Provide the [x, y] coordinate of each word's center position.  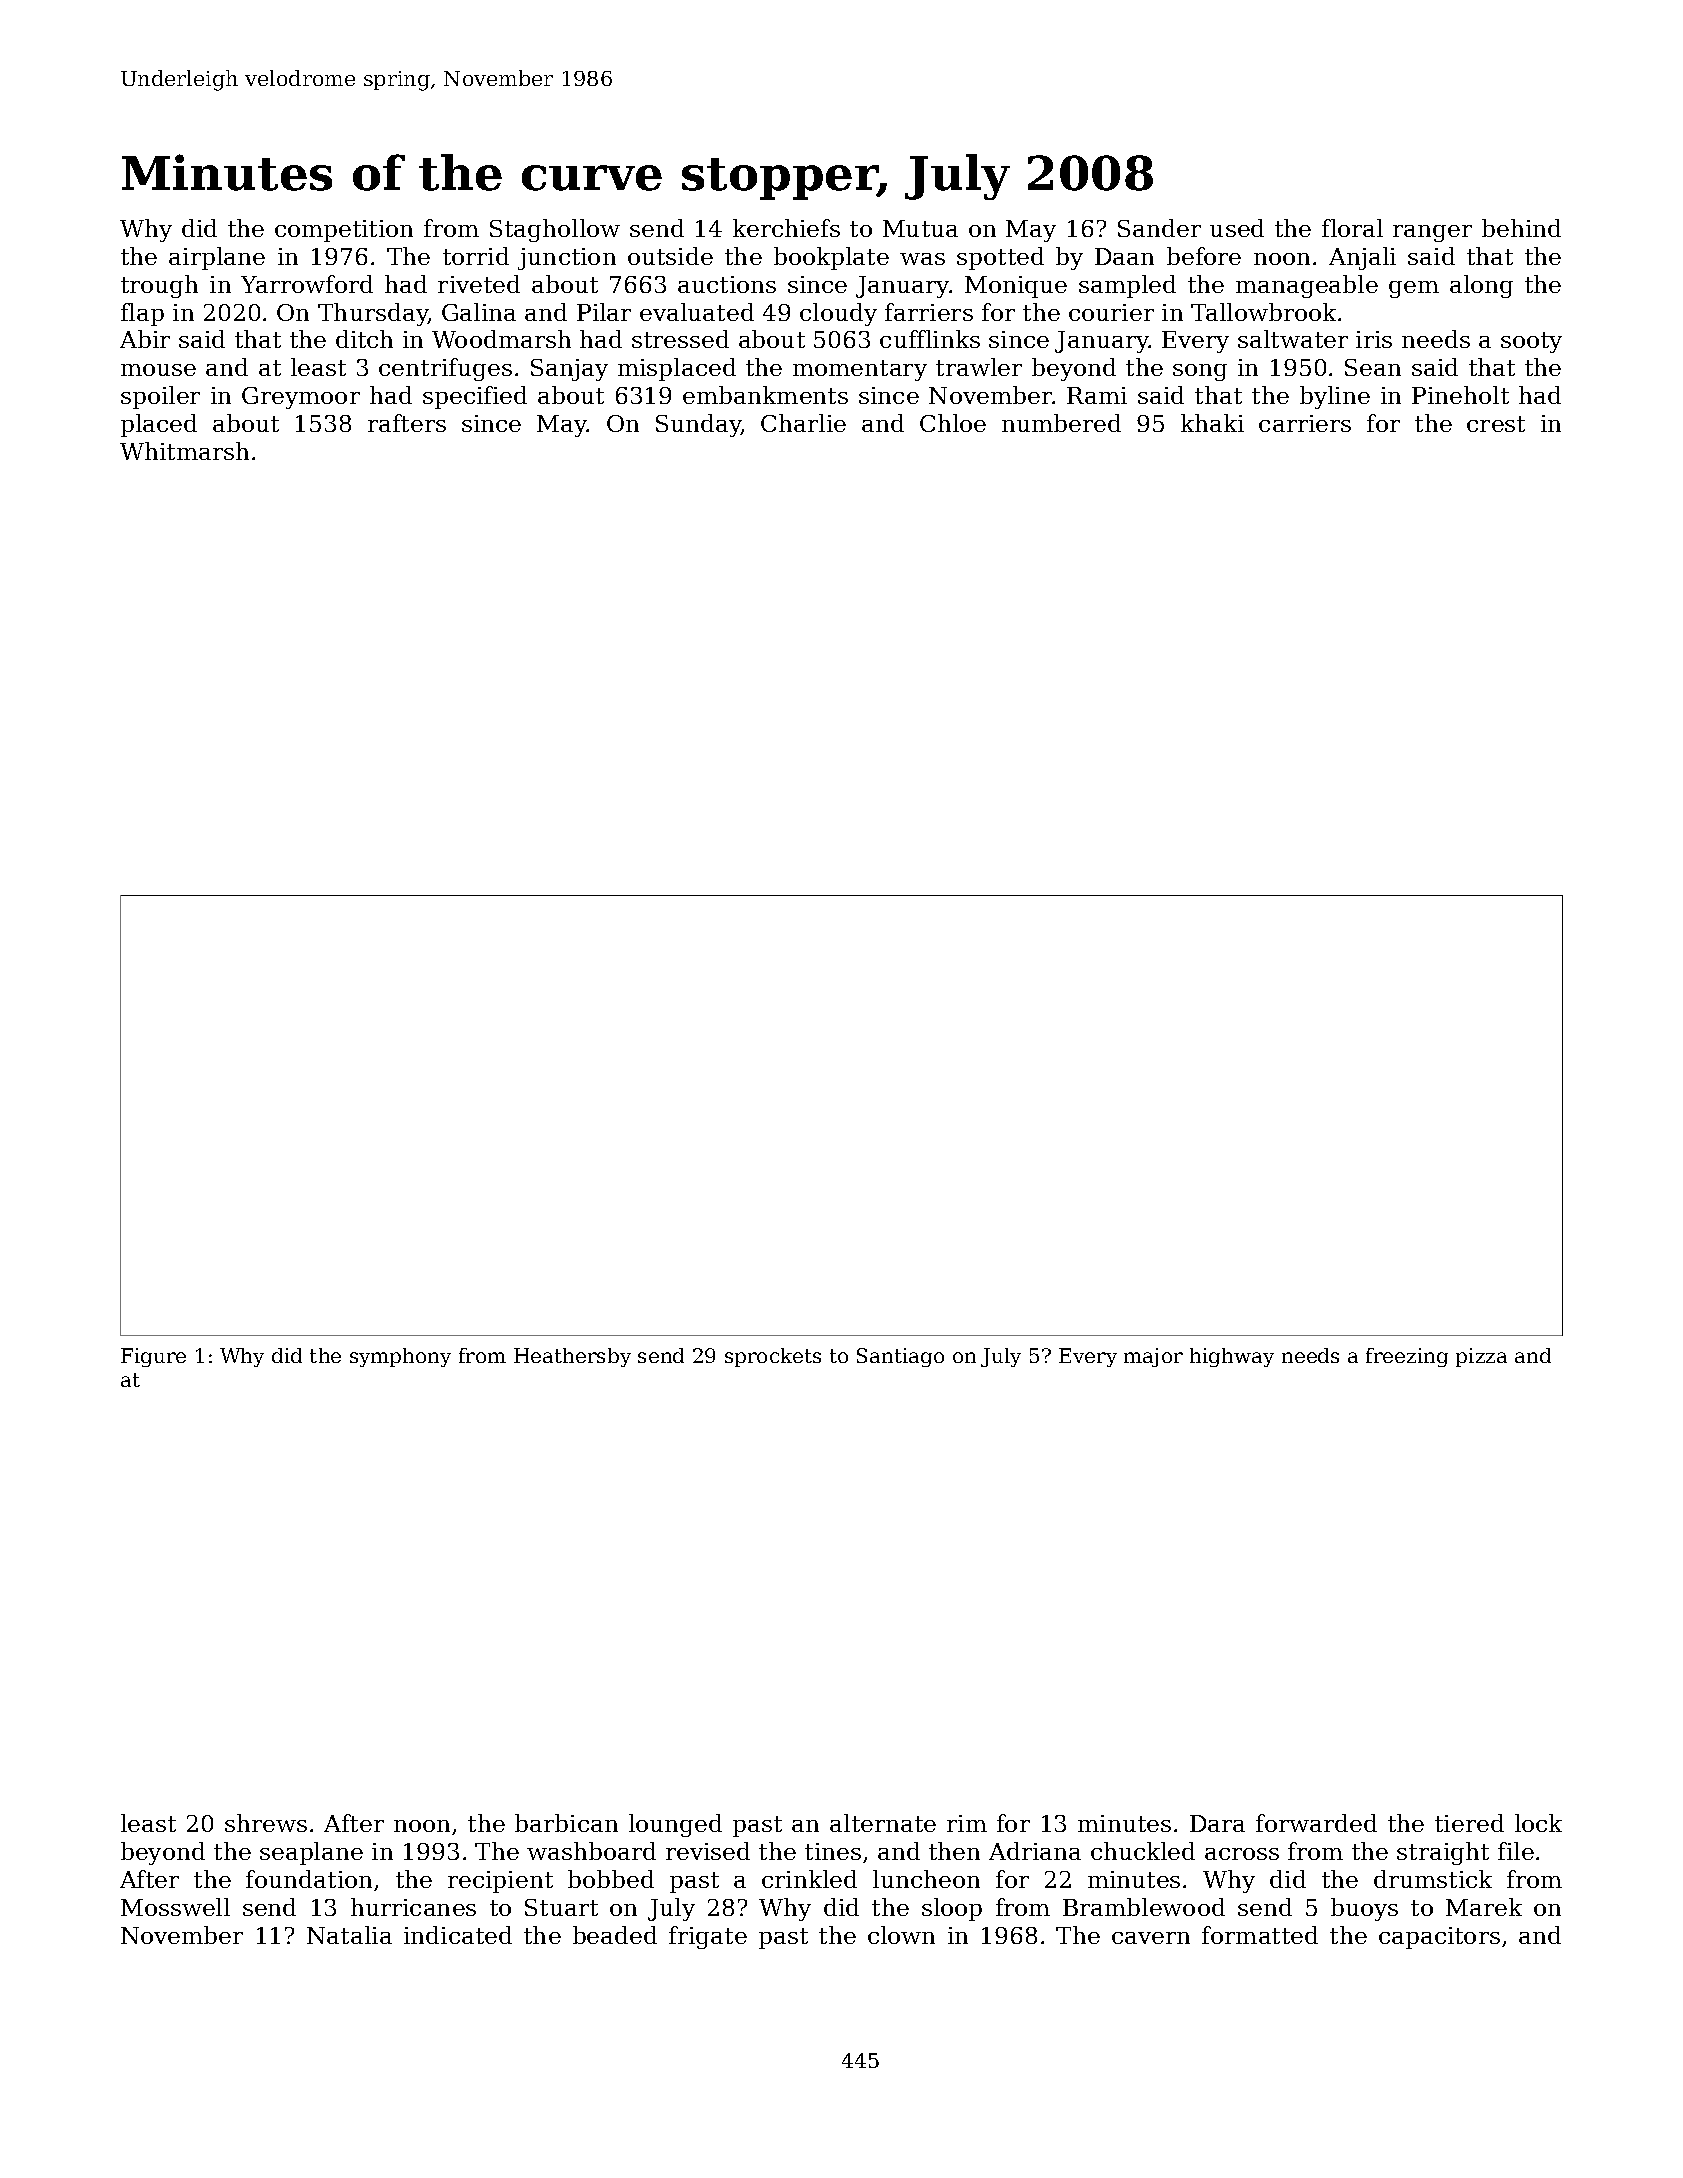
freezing [1407, 1357]
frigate [708, 1937]
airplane [217, 258]
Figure [153, 1357]
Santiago [900, 1357]
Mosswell [175, 1907]
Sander [1159, 228]
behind [1521, 228]
